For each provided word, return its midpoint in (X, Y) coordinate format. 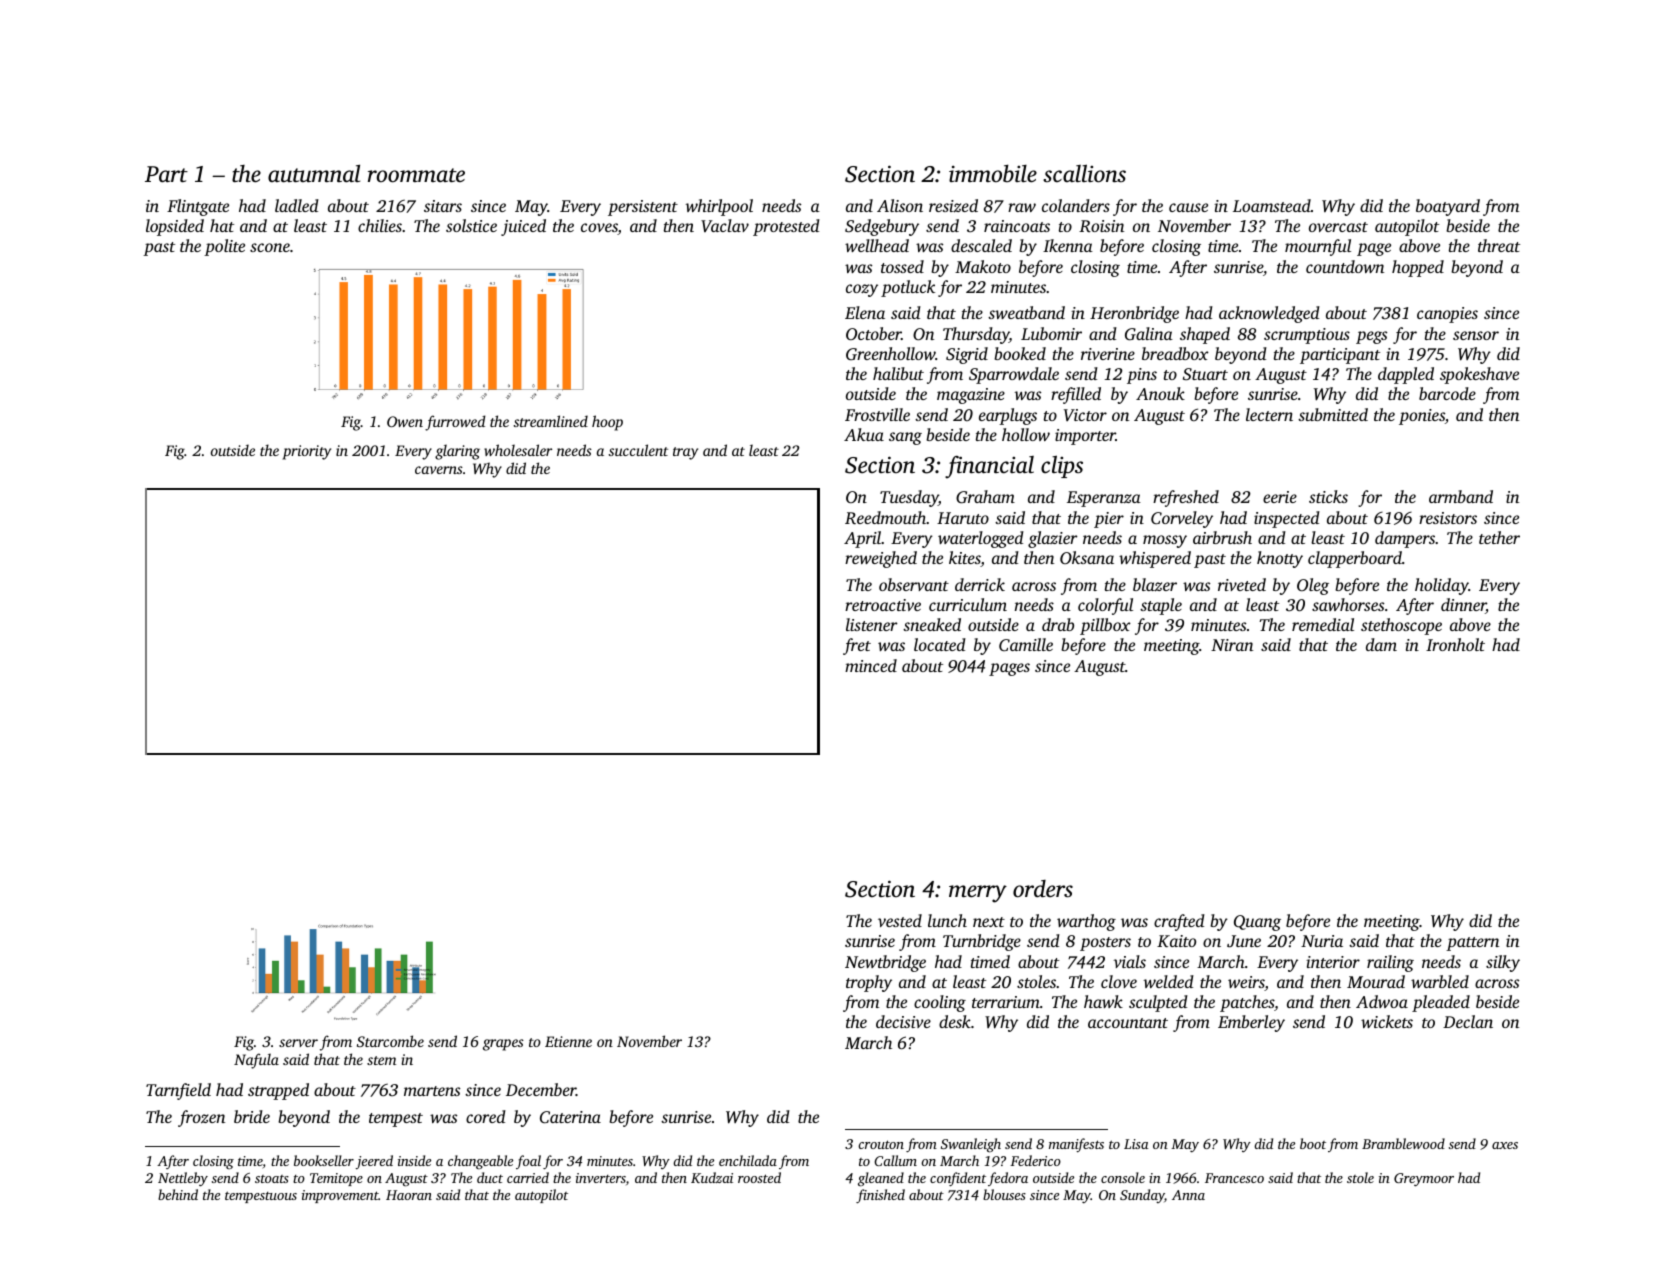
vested (900, 920)
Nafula (256, 1061)
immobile (993, 174)
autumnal (314, 173)
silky (1503, 963)
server (298, 1043)
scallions (1084, 173)
